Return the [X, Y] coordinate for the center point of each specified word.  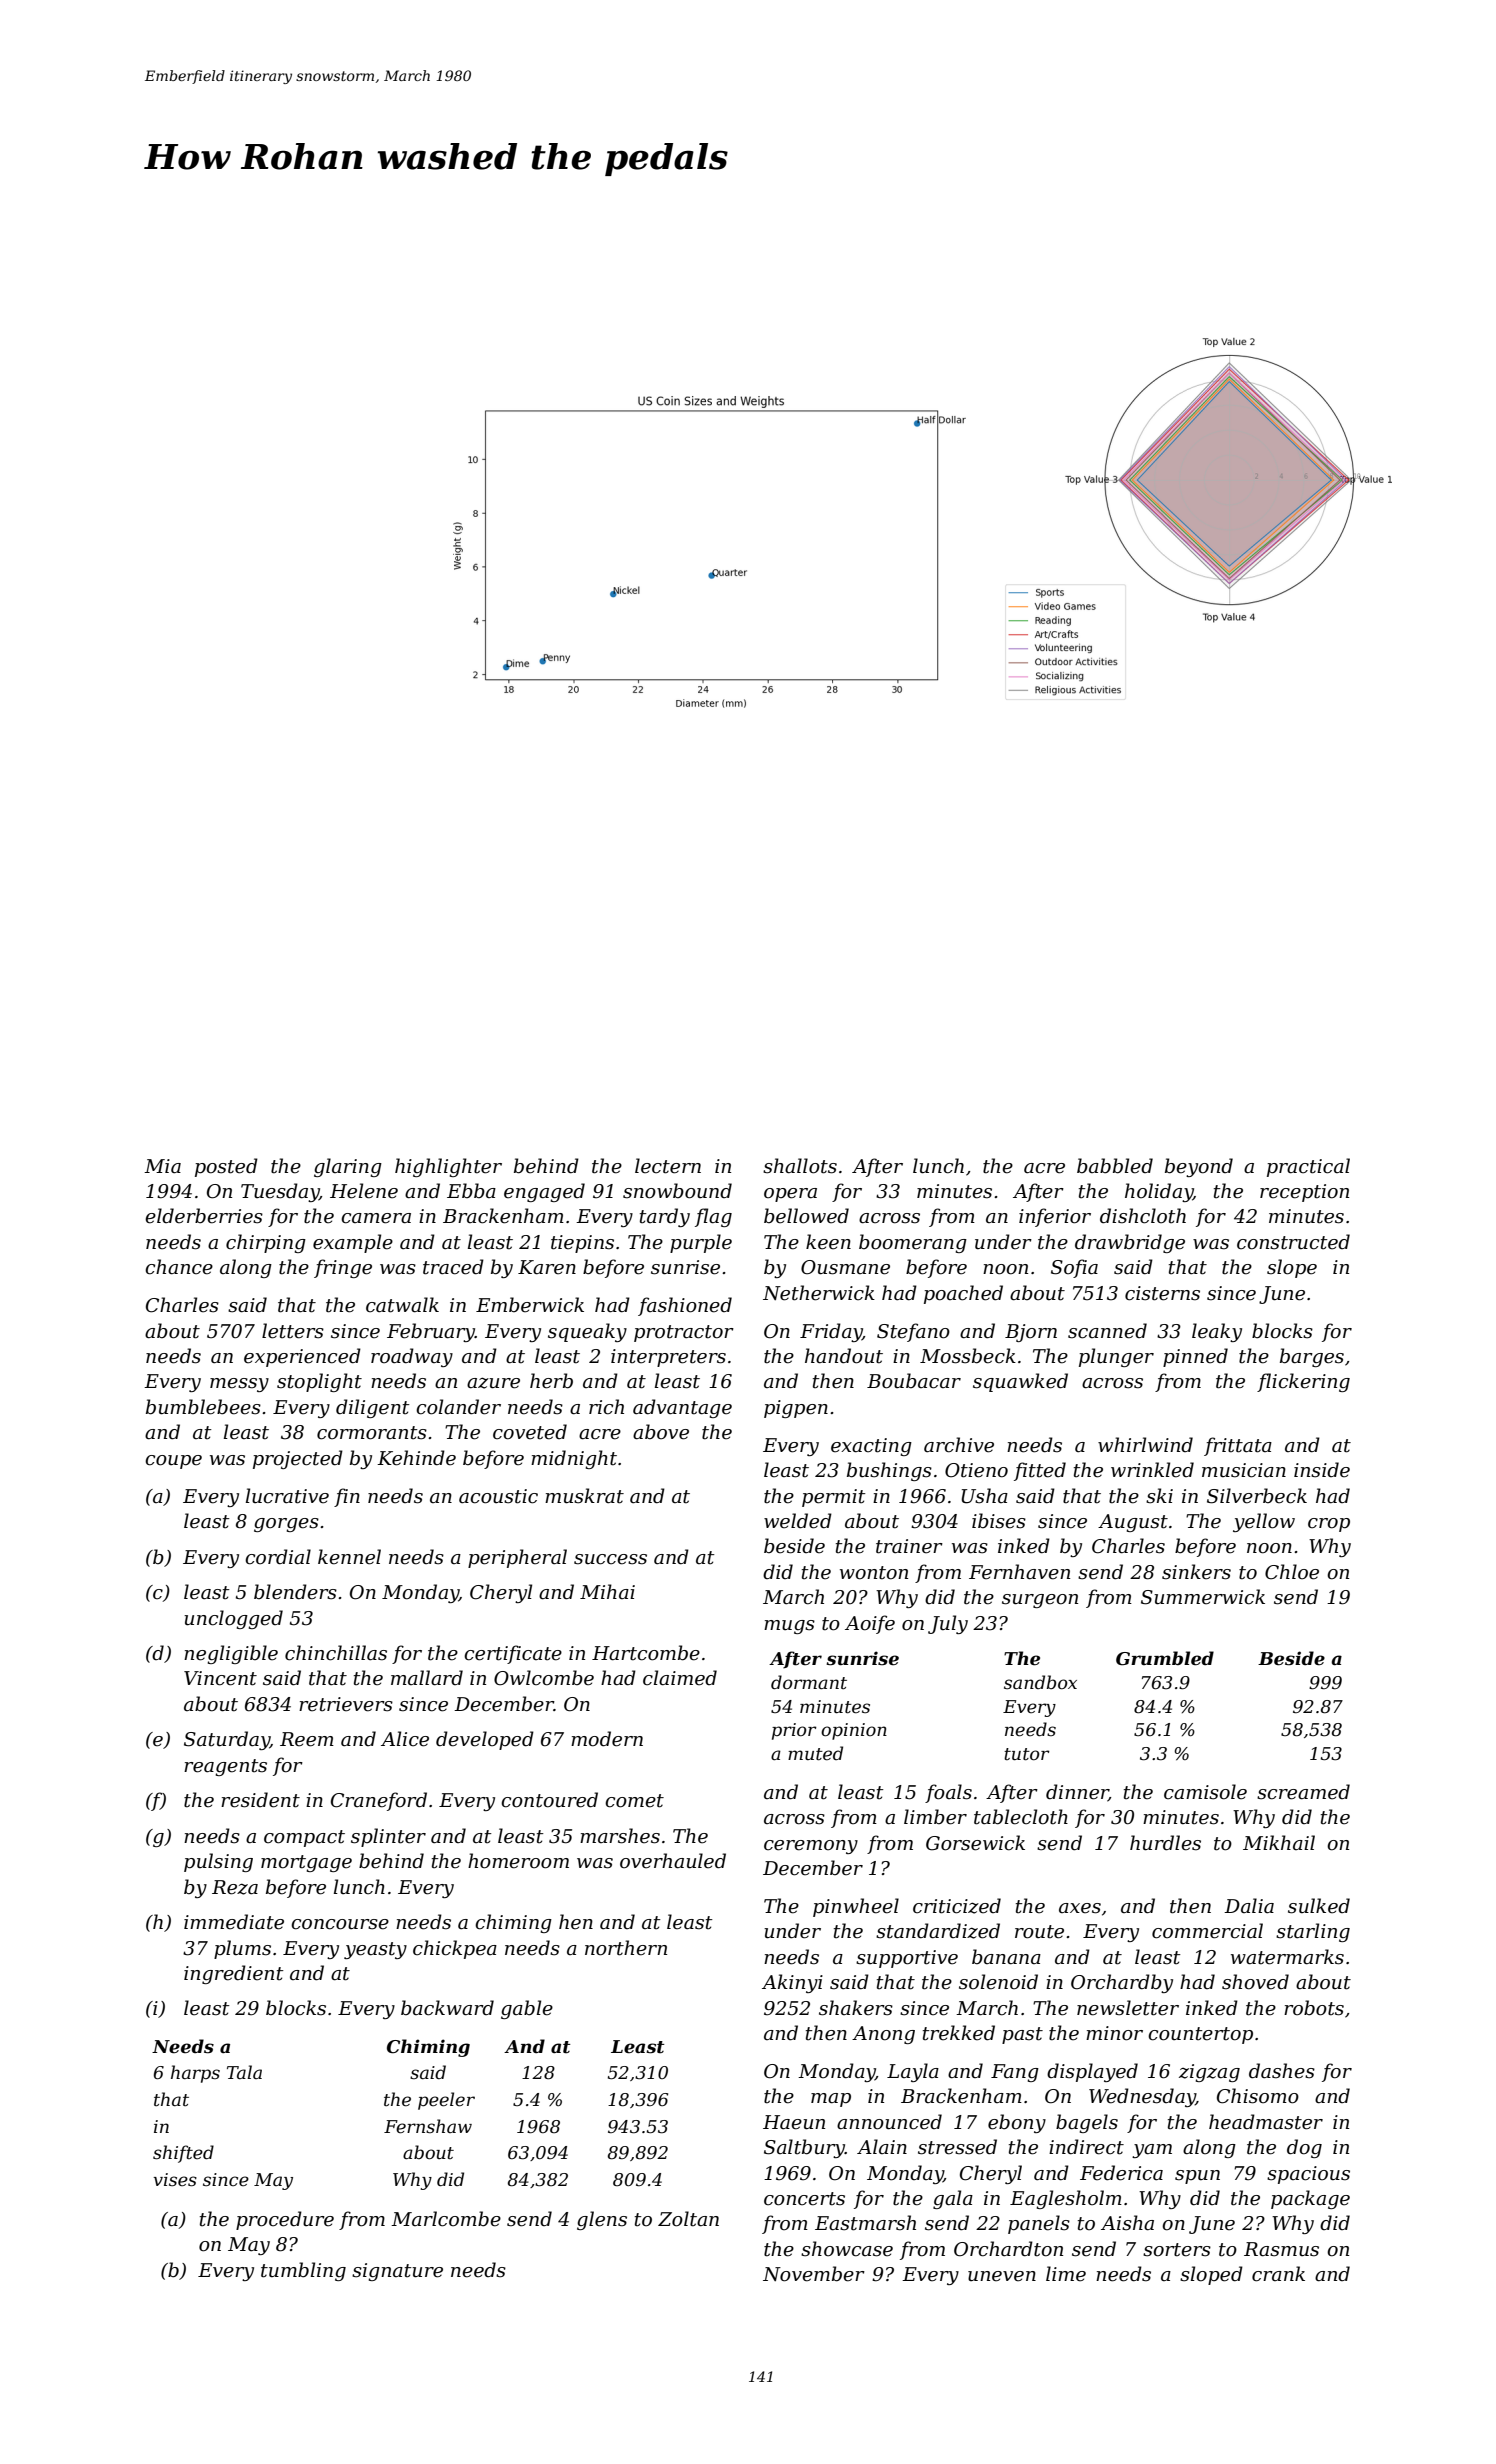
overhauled [673, 1861]
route [1039, 1932]
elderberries [204, 1216]
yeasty [375, 1950]
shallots [800, 1166]
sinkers [1196, 1572]
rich [606, 1407]
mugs [789, 1627]
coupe [173, 1462]
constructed [1293, 1242]
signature [397, 2272]
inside [1322, 1470]
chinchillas [336, 1653]
